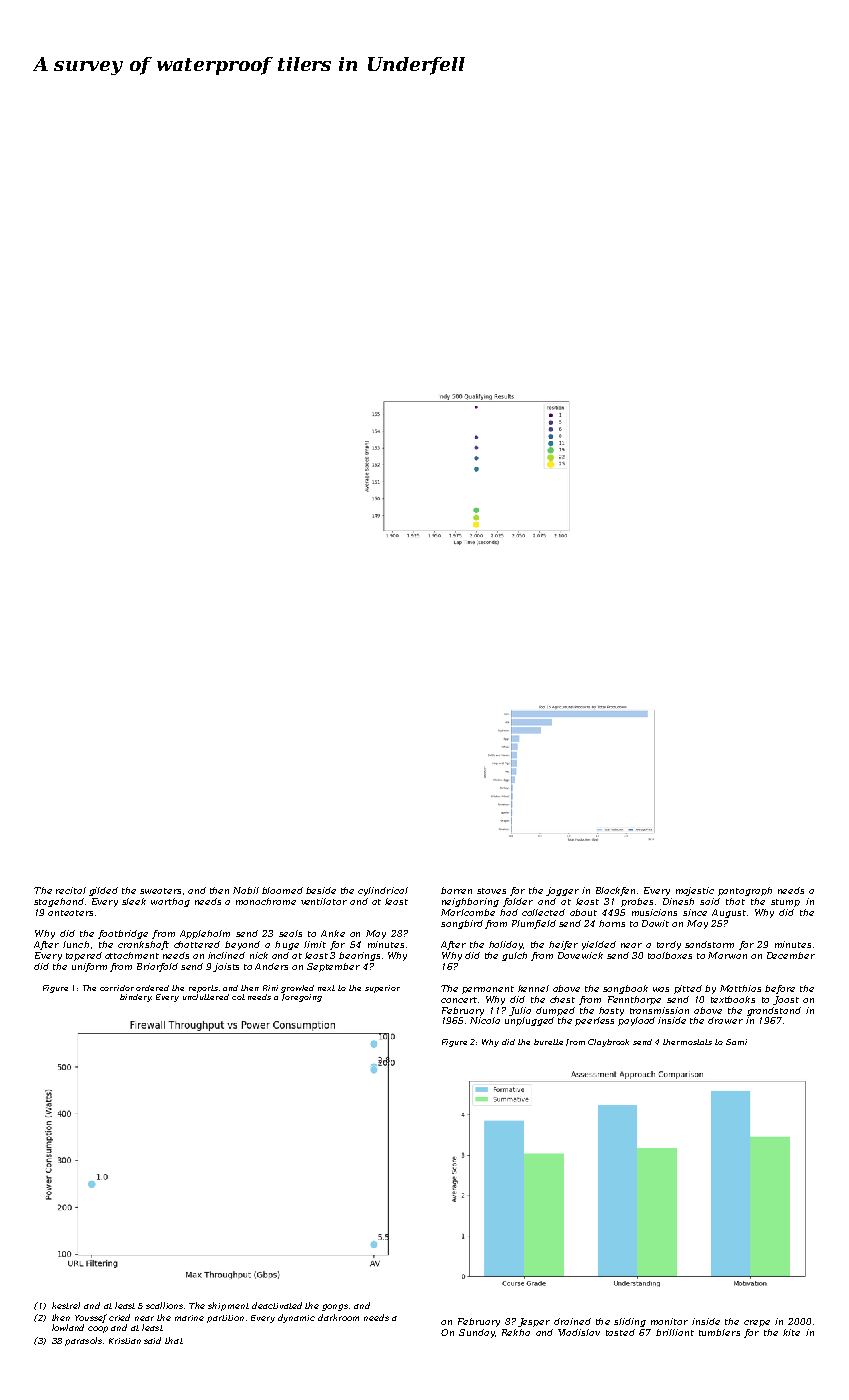 This page has width=849, height=1400. Describe the element at coordinates (321, 890) in the page. I see `beside` at that location.
